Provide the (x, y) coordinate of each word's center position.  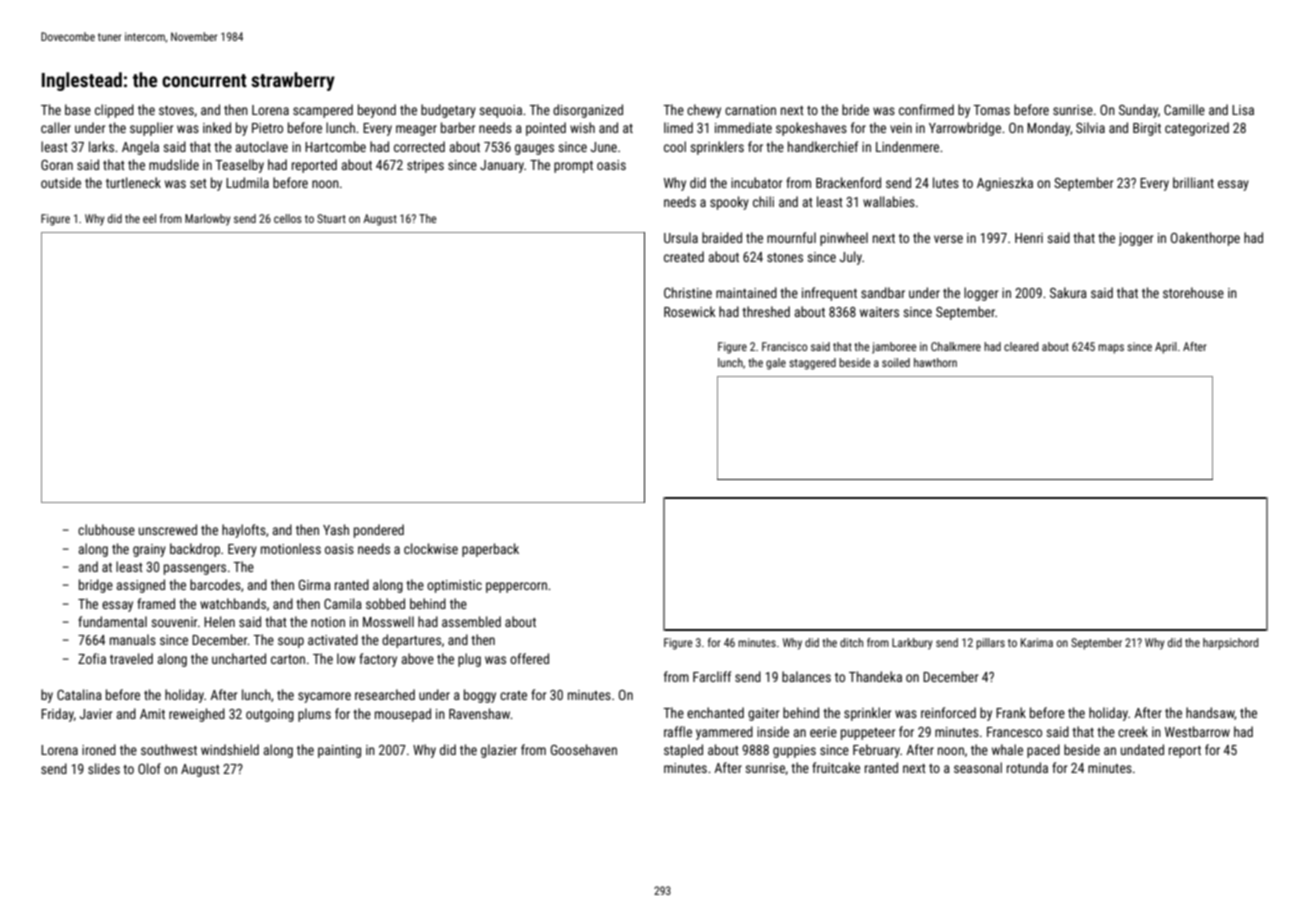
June (604, 147)
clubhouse (106, 529)
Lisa (1243, 110)
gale (776, 364)
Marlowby (208, 220)
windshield (230, 749)
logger (981, 294)
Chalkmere (956, 346)
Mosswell (388, 621)
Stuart (331, 218)
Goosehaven (584, 749)
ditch (851, 642)
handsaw (1210, 713)
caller (56, 127)
